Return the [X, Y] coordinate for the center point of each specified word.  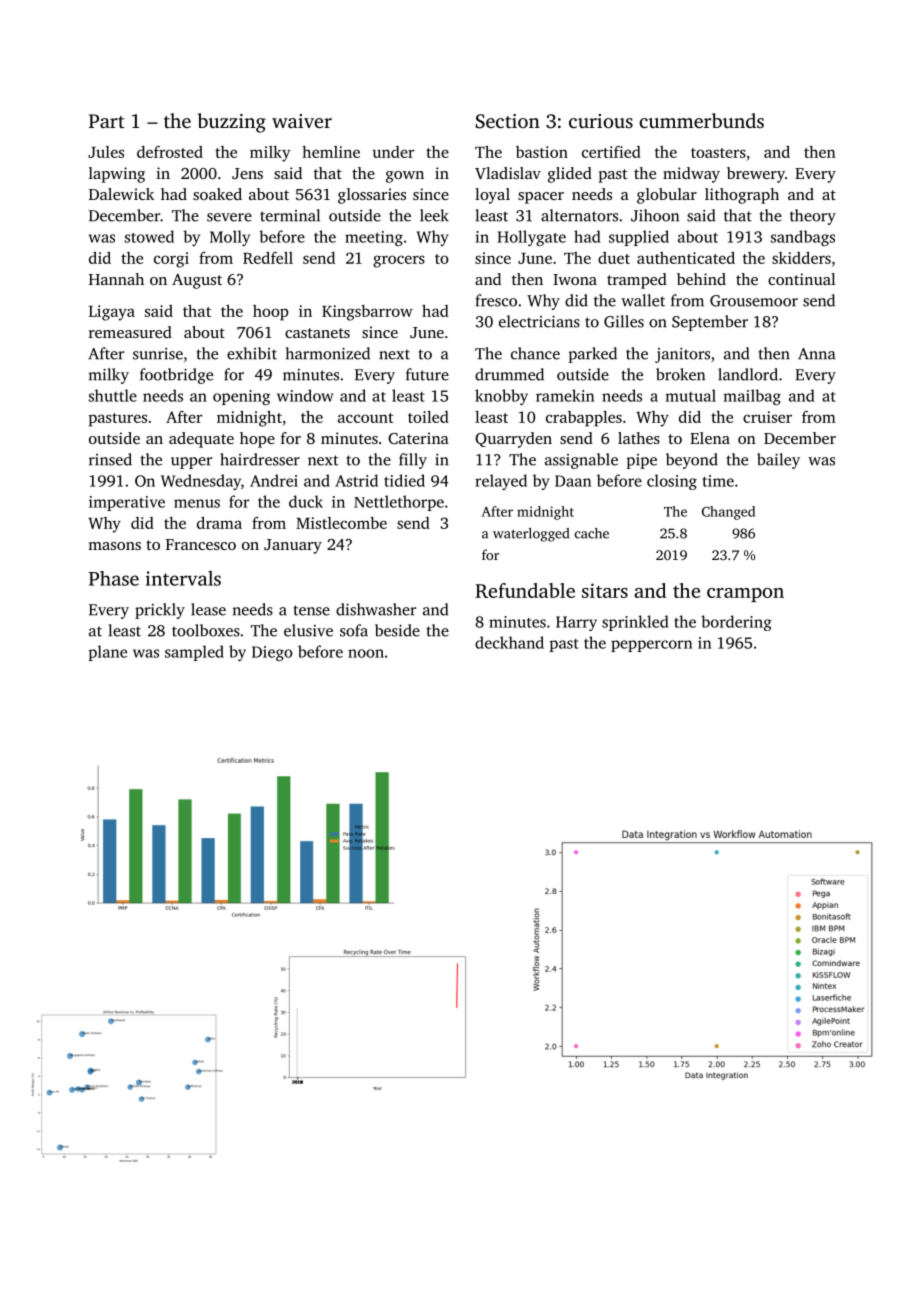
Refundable [525, 590]
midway [691, 175]
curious [601, 121]
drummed [509, 374]
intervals [183, 578]
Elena [710, 438]
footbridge [176, 376]
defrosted [170, 152]
